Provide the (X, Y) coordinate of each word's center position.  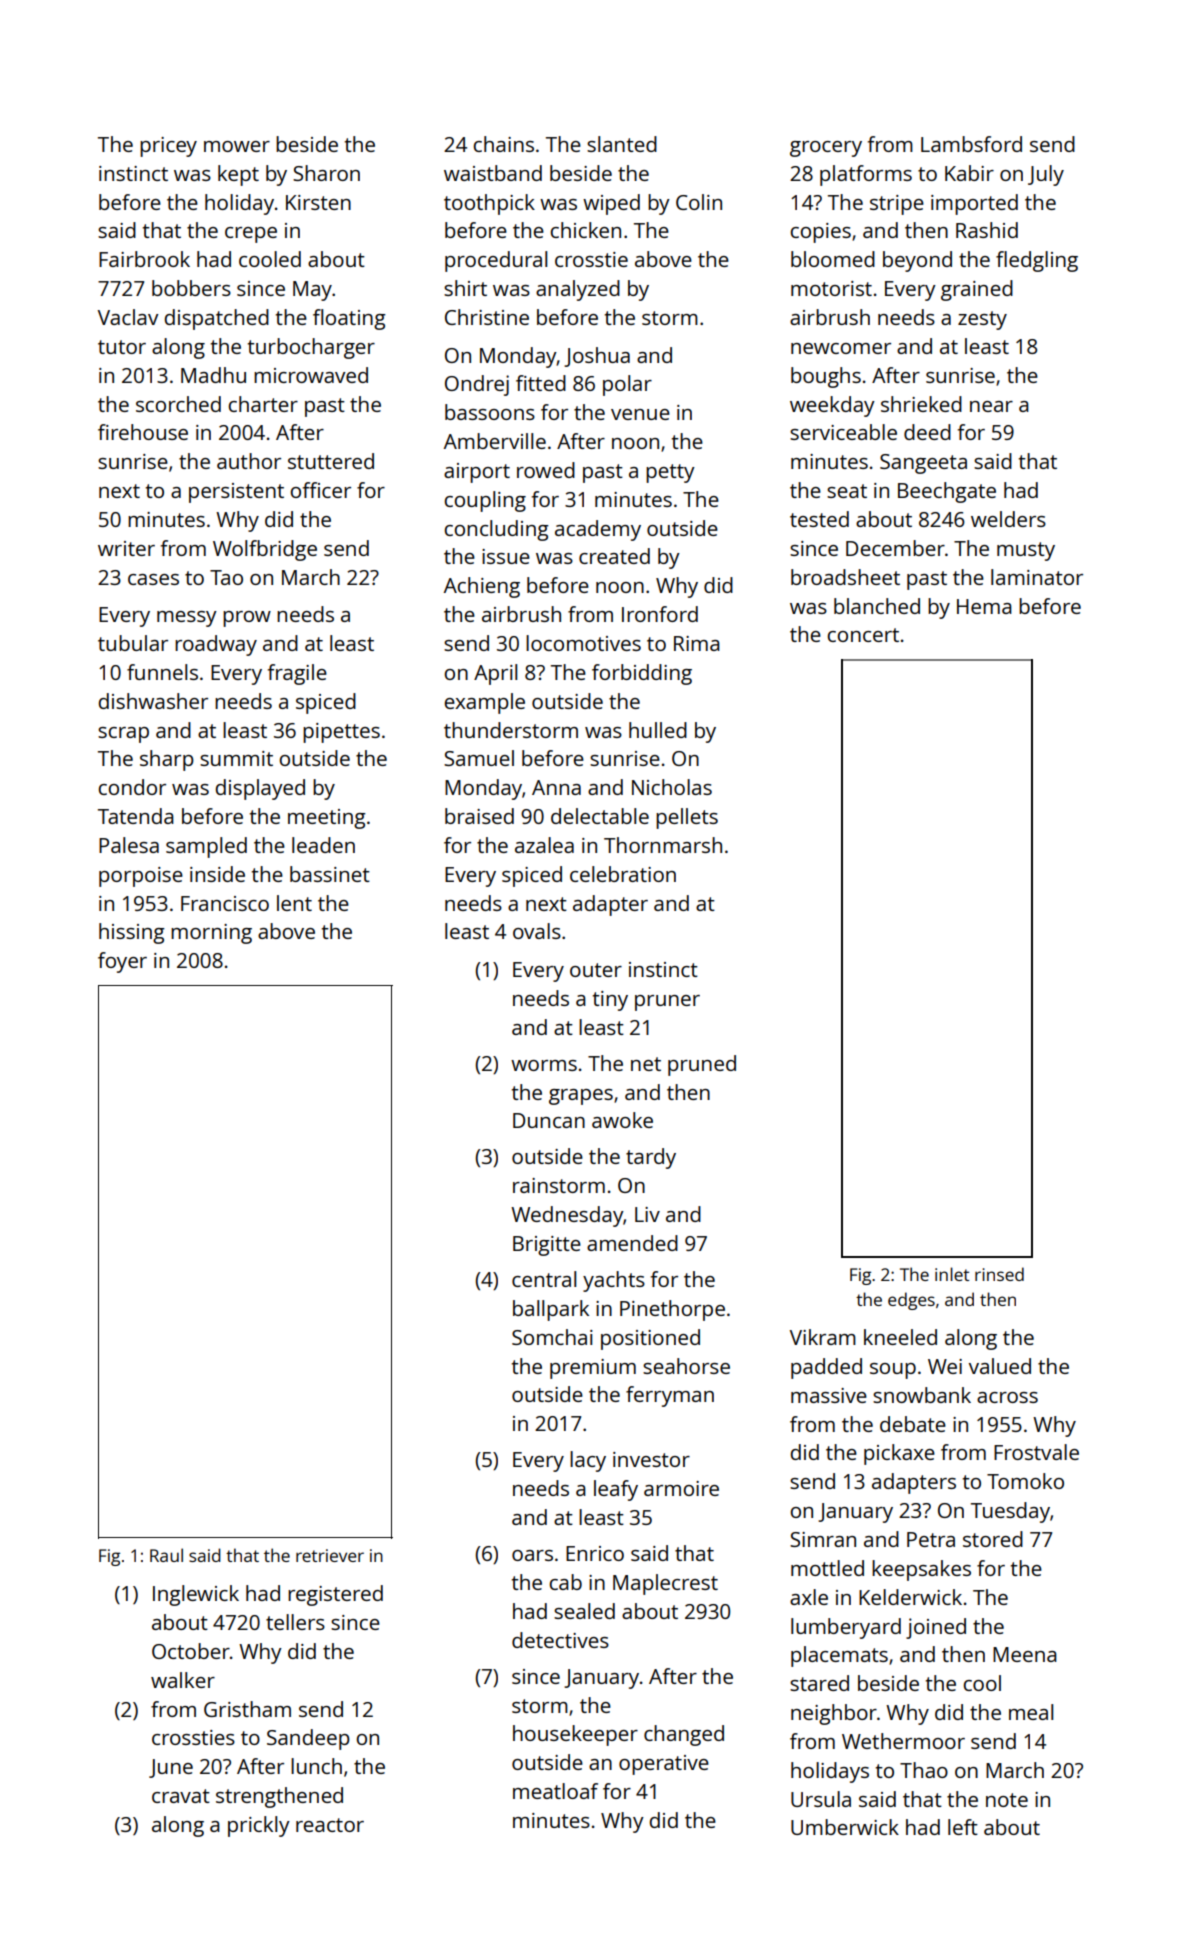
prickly (259, 1826)
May (312, 291)
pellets (687, 818)
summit (236, 758)
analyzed (578, 290)
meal (1031, 1712)
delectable (600, 816)
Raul (166, 1555)
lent (294, 903)
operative (664, 1765)
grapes (581, 1097)
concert (863, 635)
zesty (982, 320)
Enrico (595, 1553)
